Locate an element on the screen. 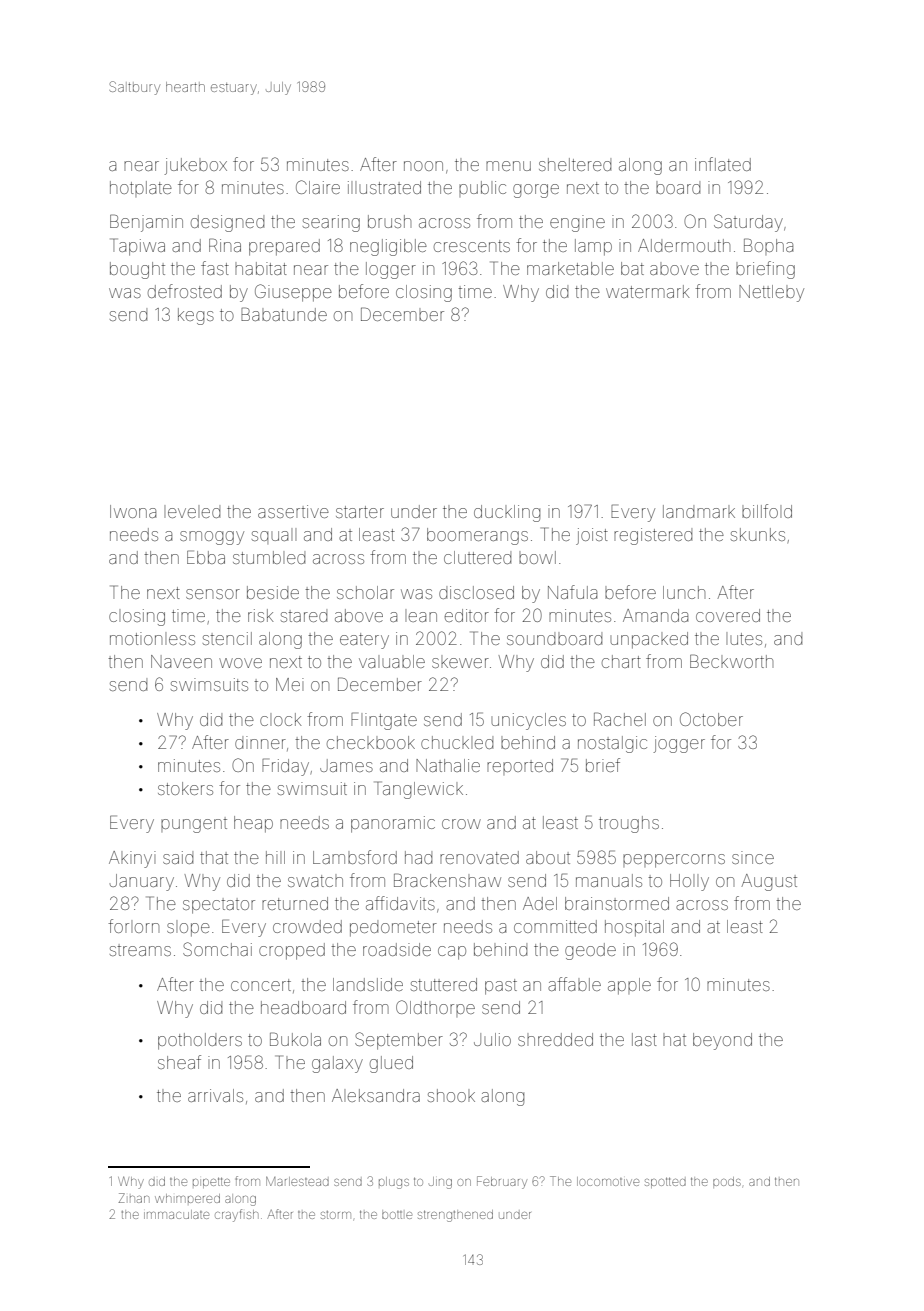  inflated is located at coordinates (723, 164).
